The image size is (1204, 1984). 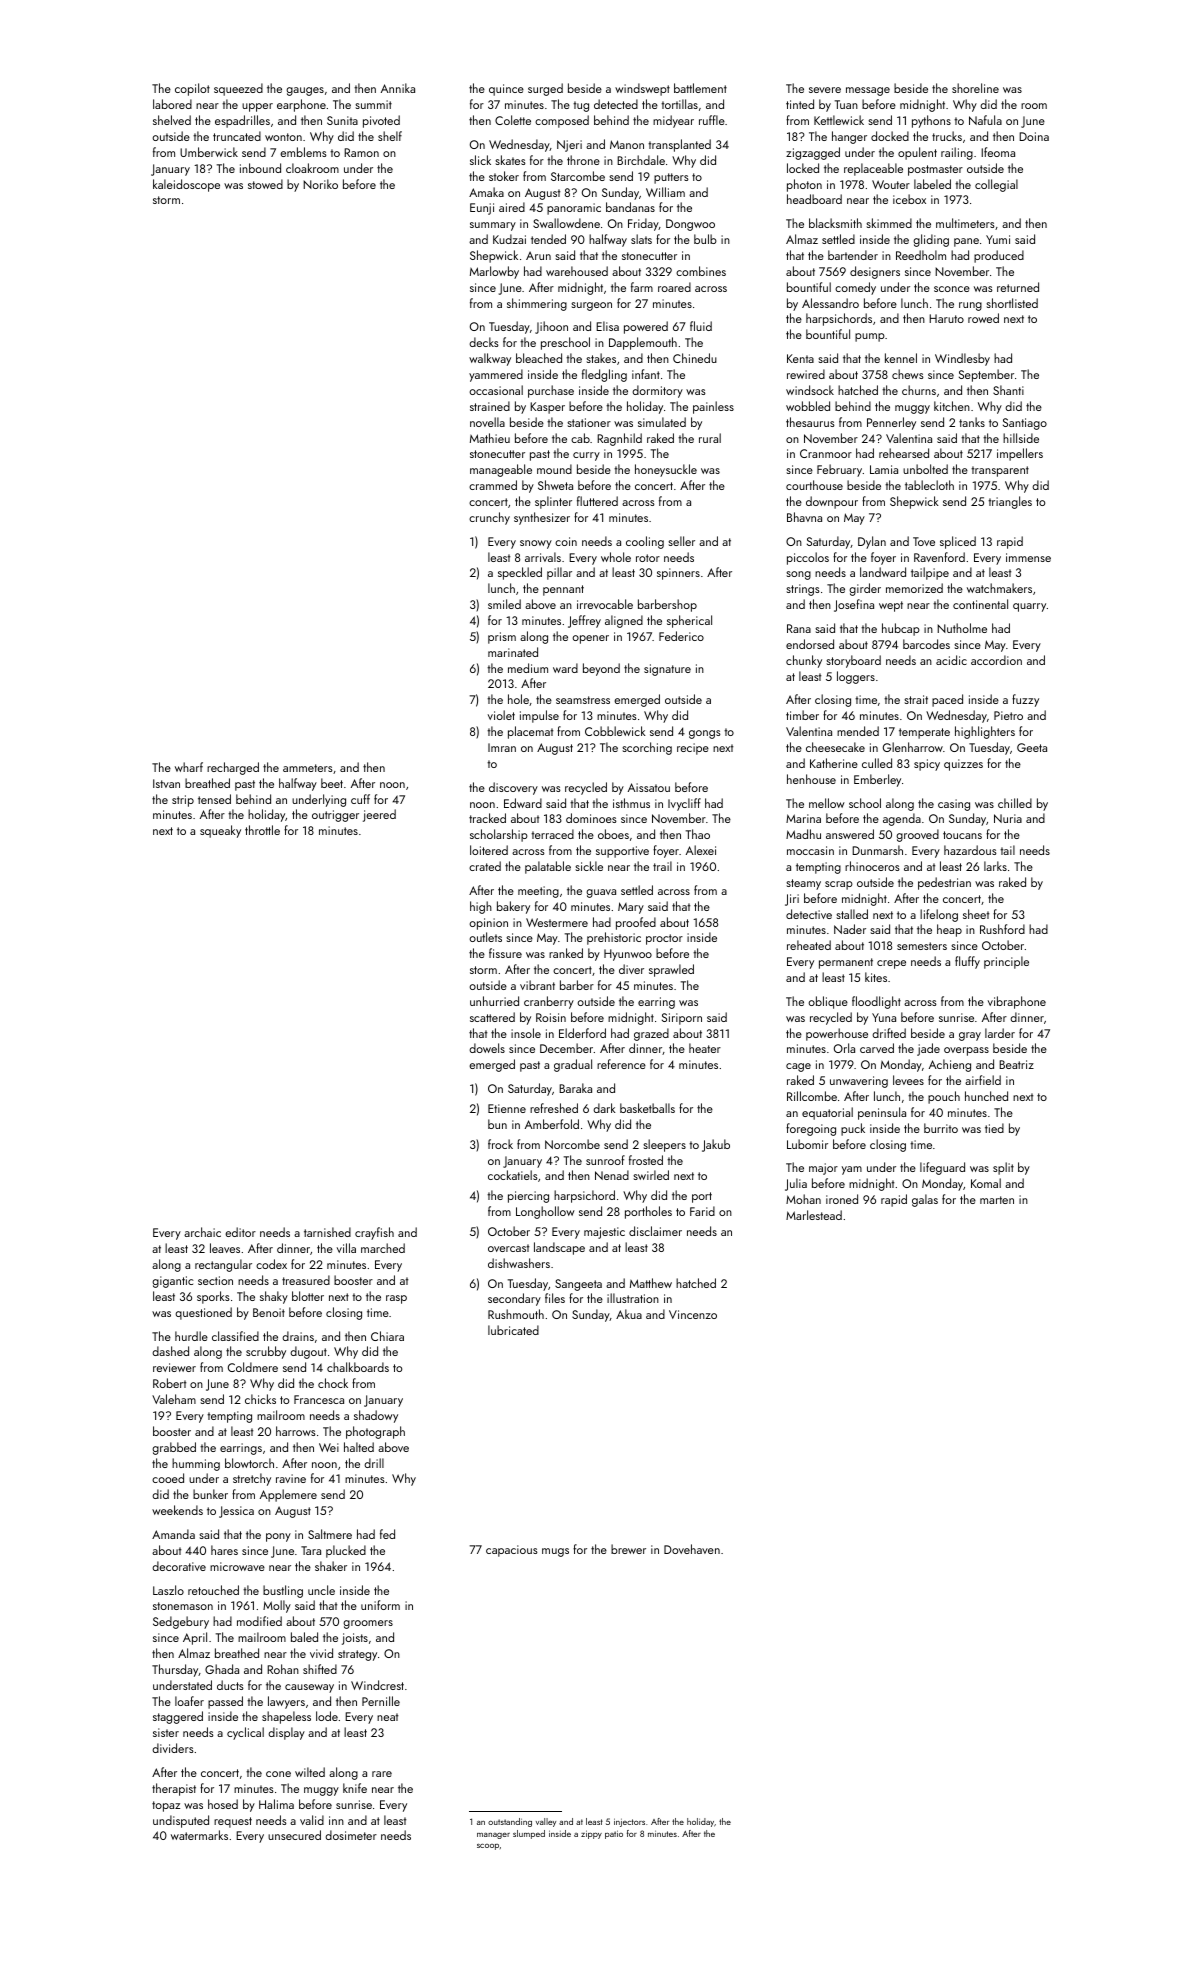 What do you see at coordinates (351, 1835) in the screenshot?
I see `dosimeter` at bounding box center [351, 1835].
